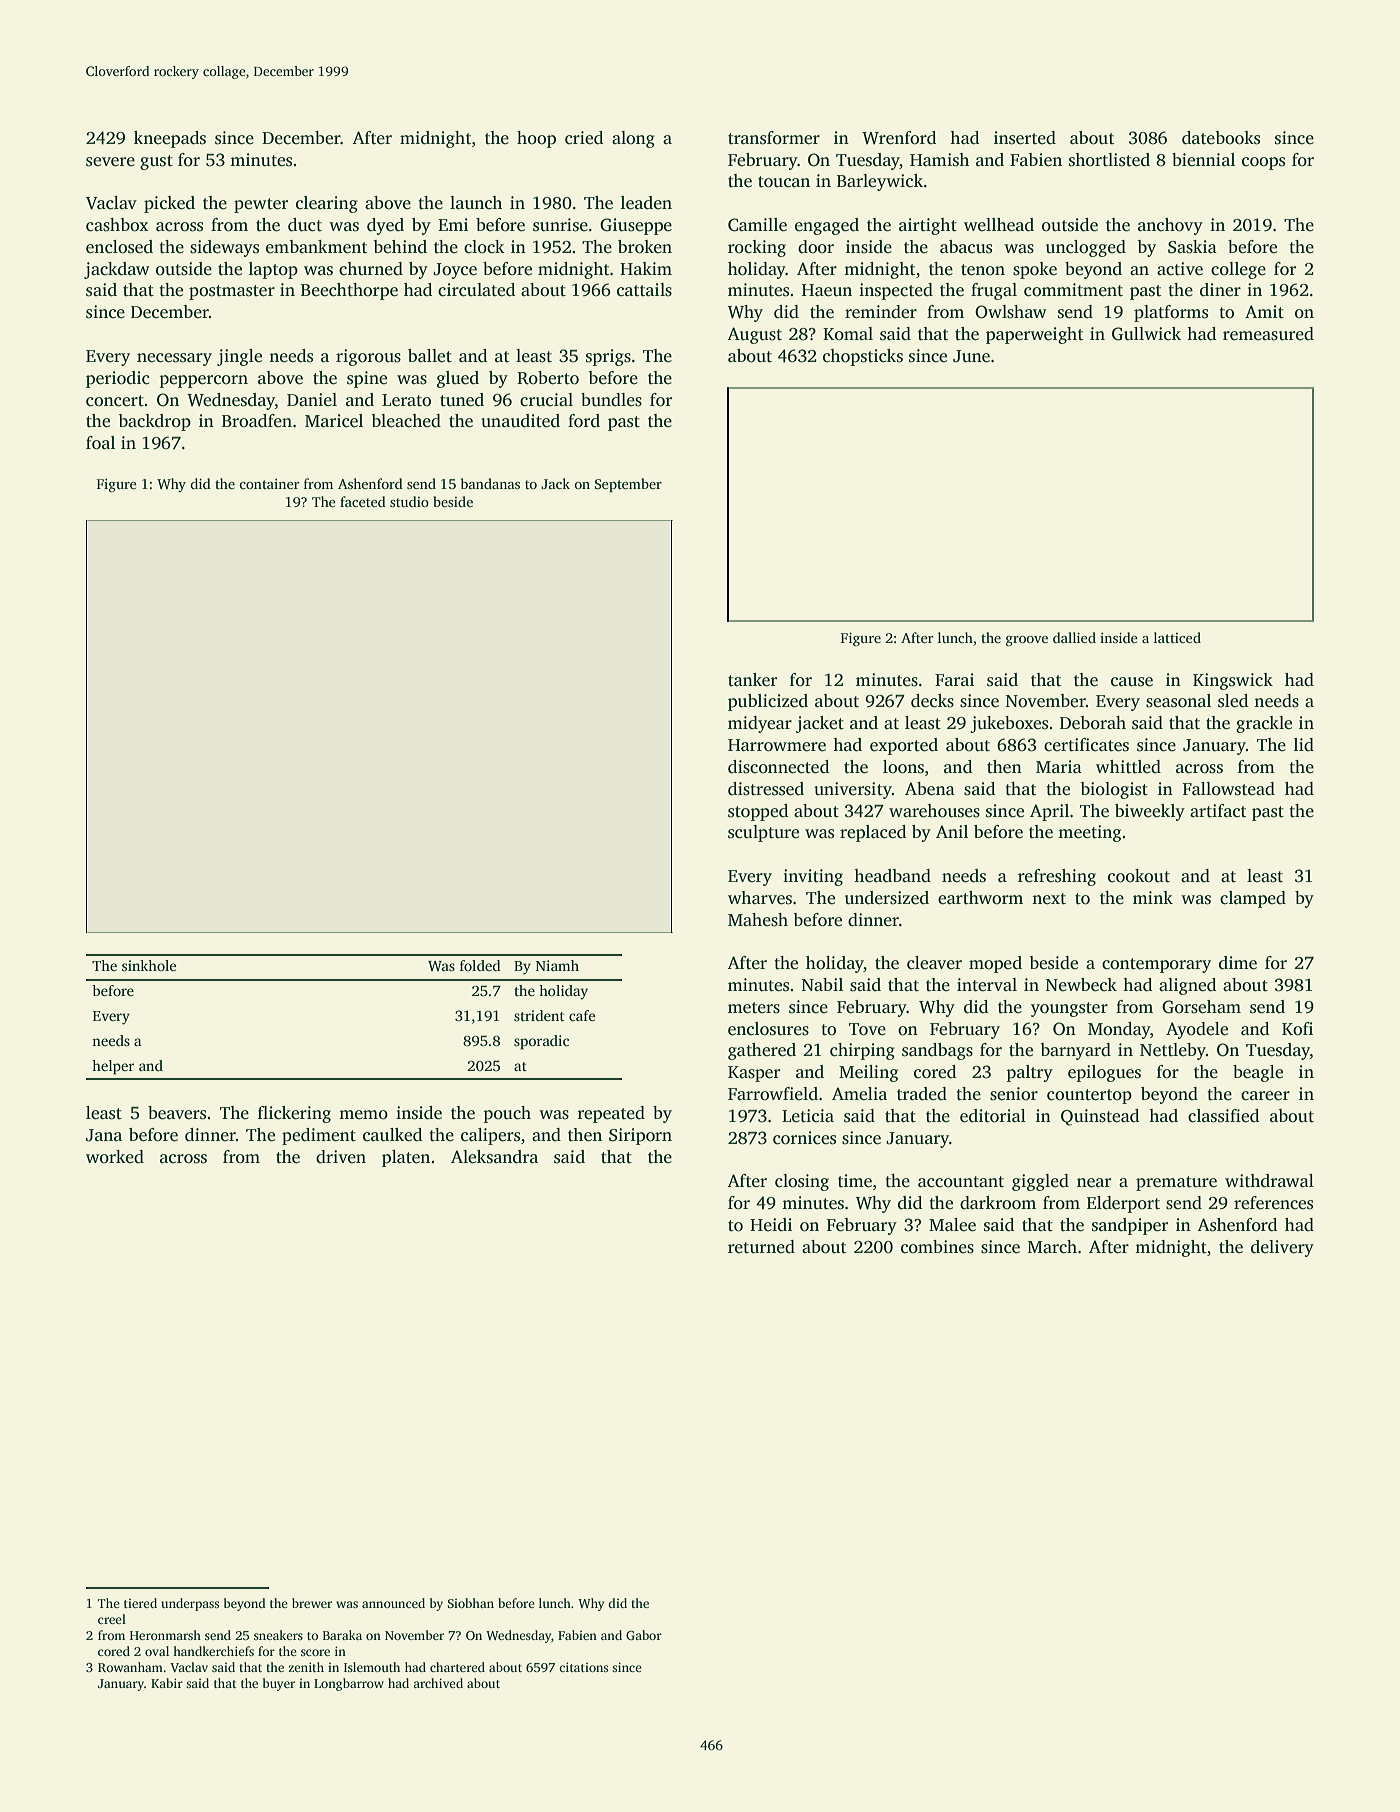 The width and height of the screenshot is (1400, 1812). Describe the element at coordinates (1027, 641) in the screenshot. I see `groove` at that location.
